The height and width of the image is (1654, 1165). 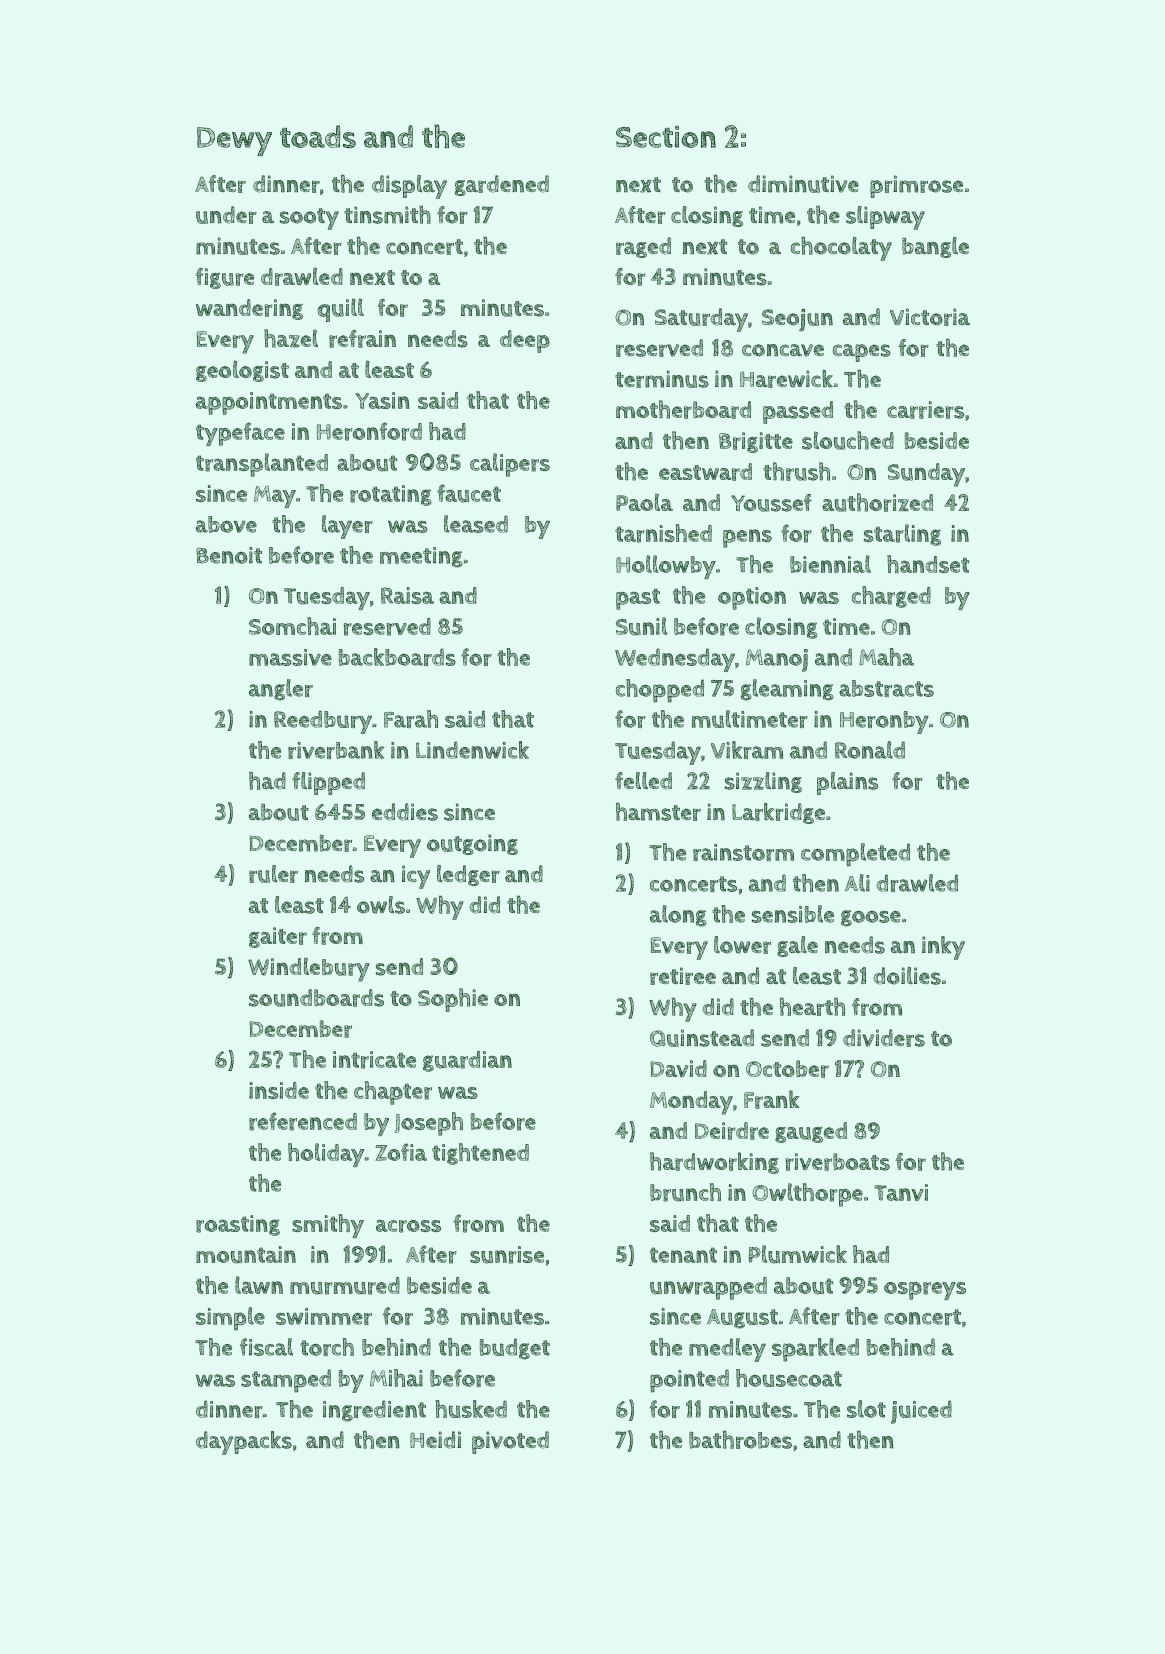 What do you see at coordinates (678, 916) in the image?
I see `along` at bounding box center [678, 916].
